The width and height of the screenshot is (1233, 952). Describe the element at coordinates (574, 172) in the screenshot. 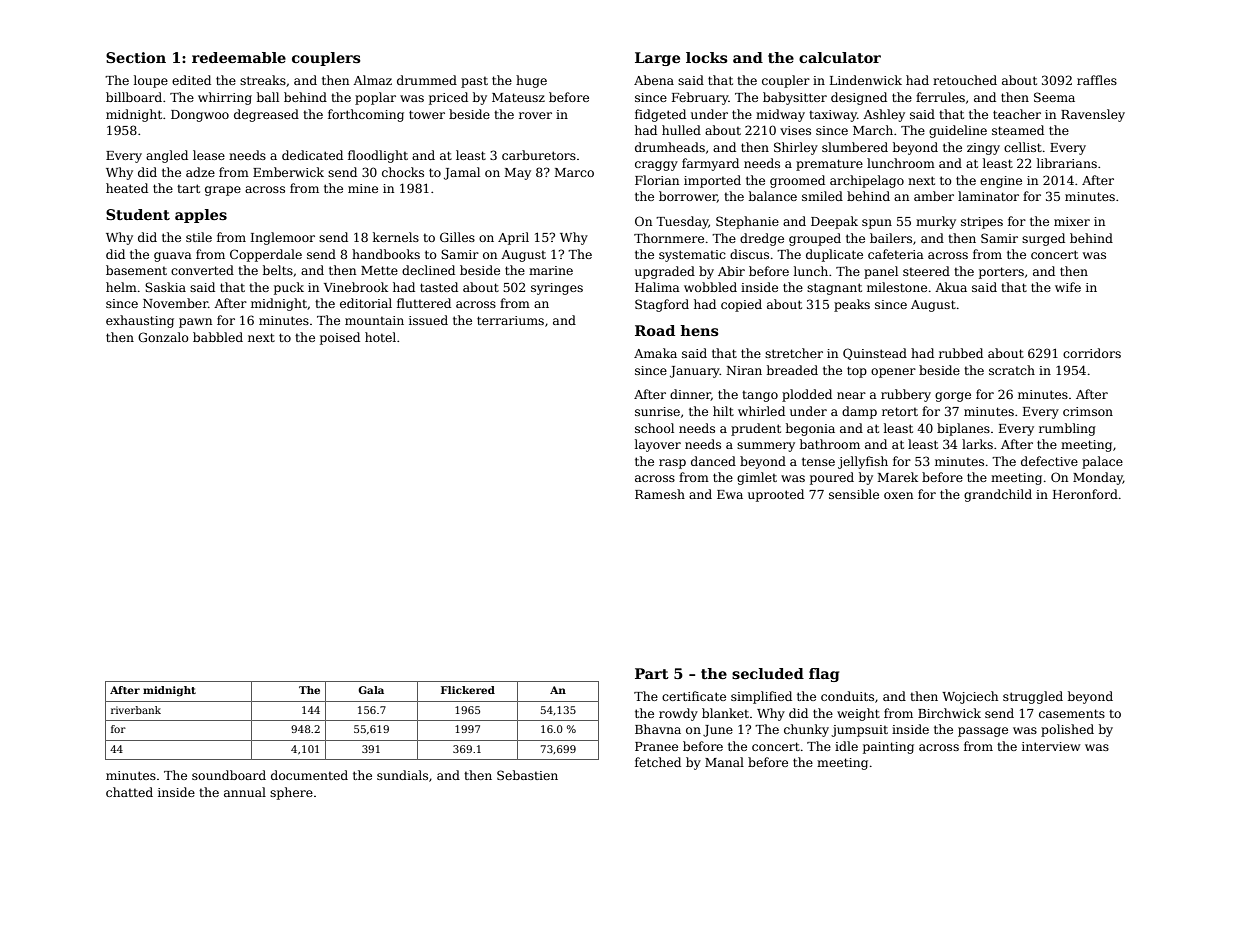

I see `Marco` at that location.
